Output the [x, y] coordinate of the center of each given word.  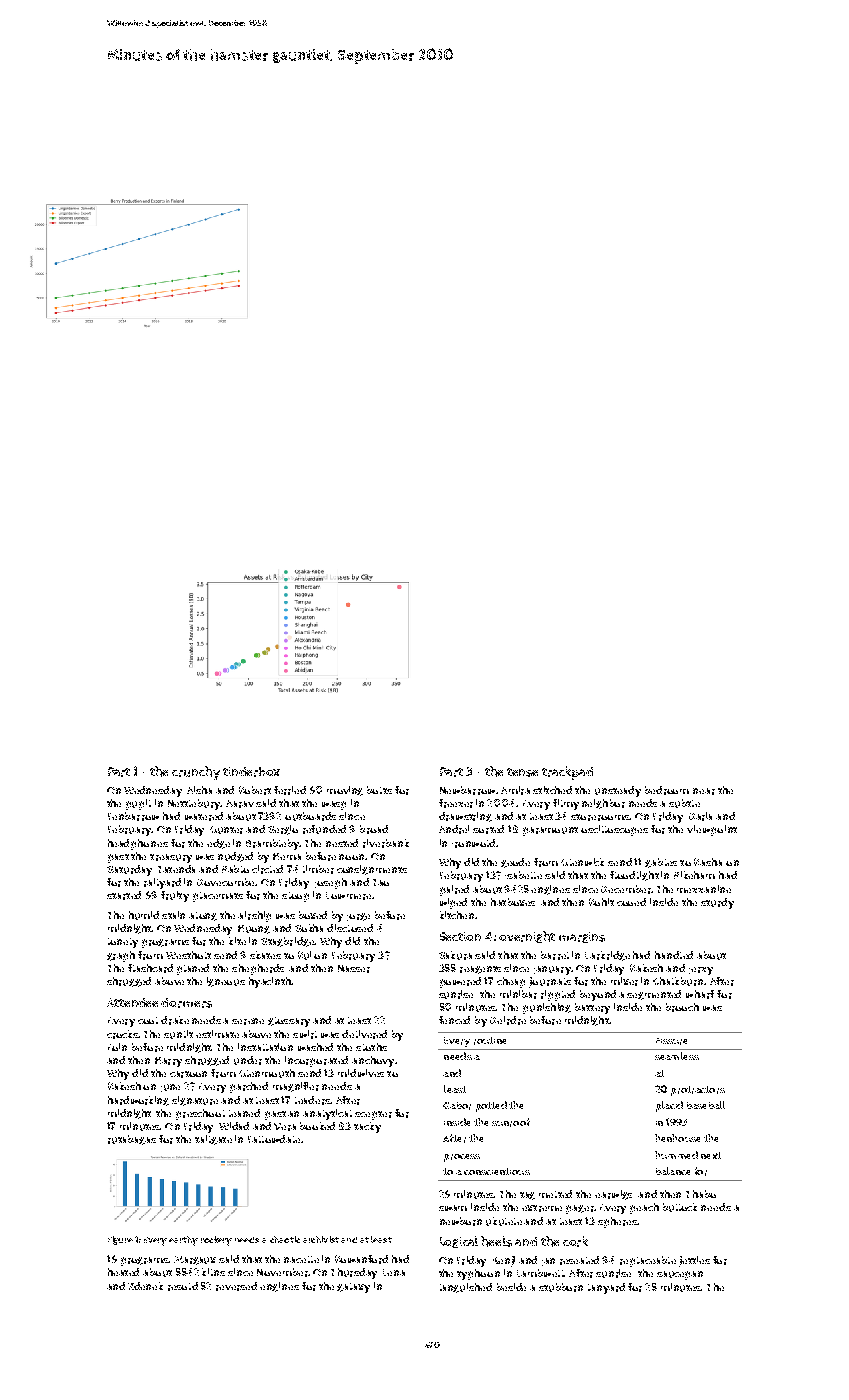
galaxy [353, 1288]
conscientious [497, 1171]
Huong [254, 929]
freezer [456, 803]
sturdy [717, 903]
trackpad [567, 773]
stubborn [561, 1287]
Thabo [701, 1194]
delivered [364, 1034]
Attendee [132, 1002]
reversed [236, 1286]
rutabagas [132, 1140]
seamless [677, 1056]
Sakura [455, 955]
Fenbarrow [133, 816]
